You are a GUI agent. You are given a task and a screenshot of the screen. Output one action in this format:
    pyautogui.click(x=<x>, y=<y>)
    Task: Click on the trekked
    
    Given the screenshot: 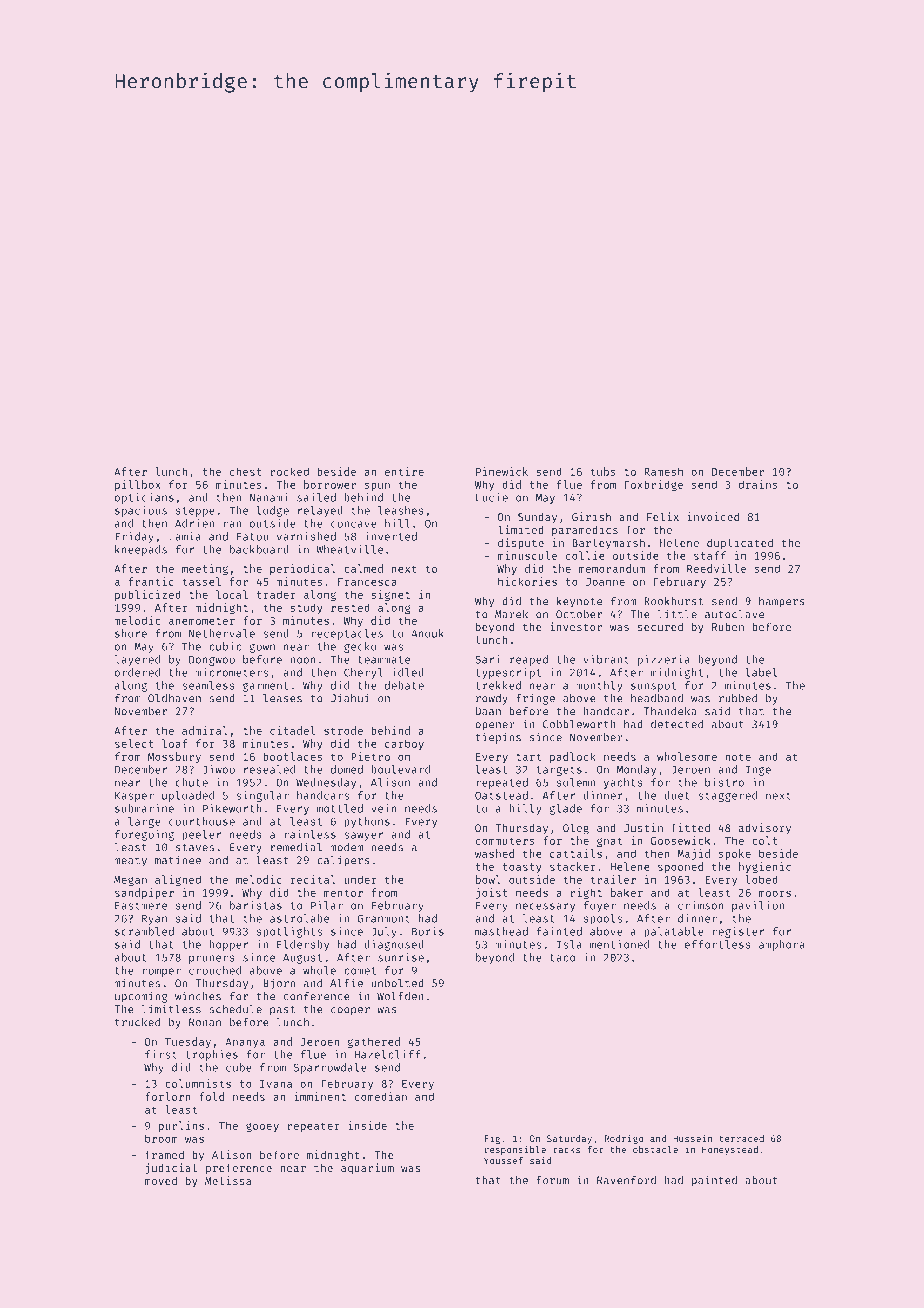 What is the action you would take?
    pyautogui.click(x=498, y=685)
